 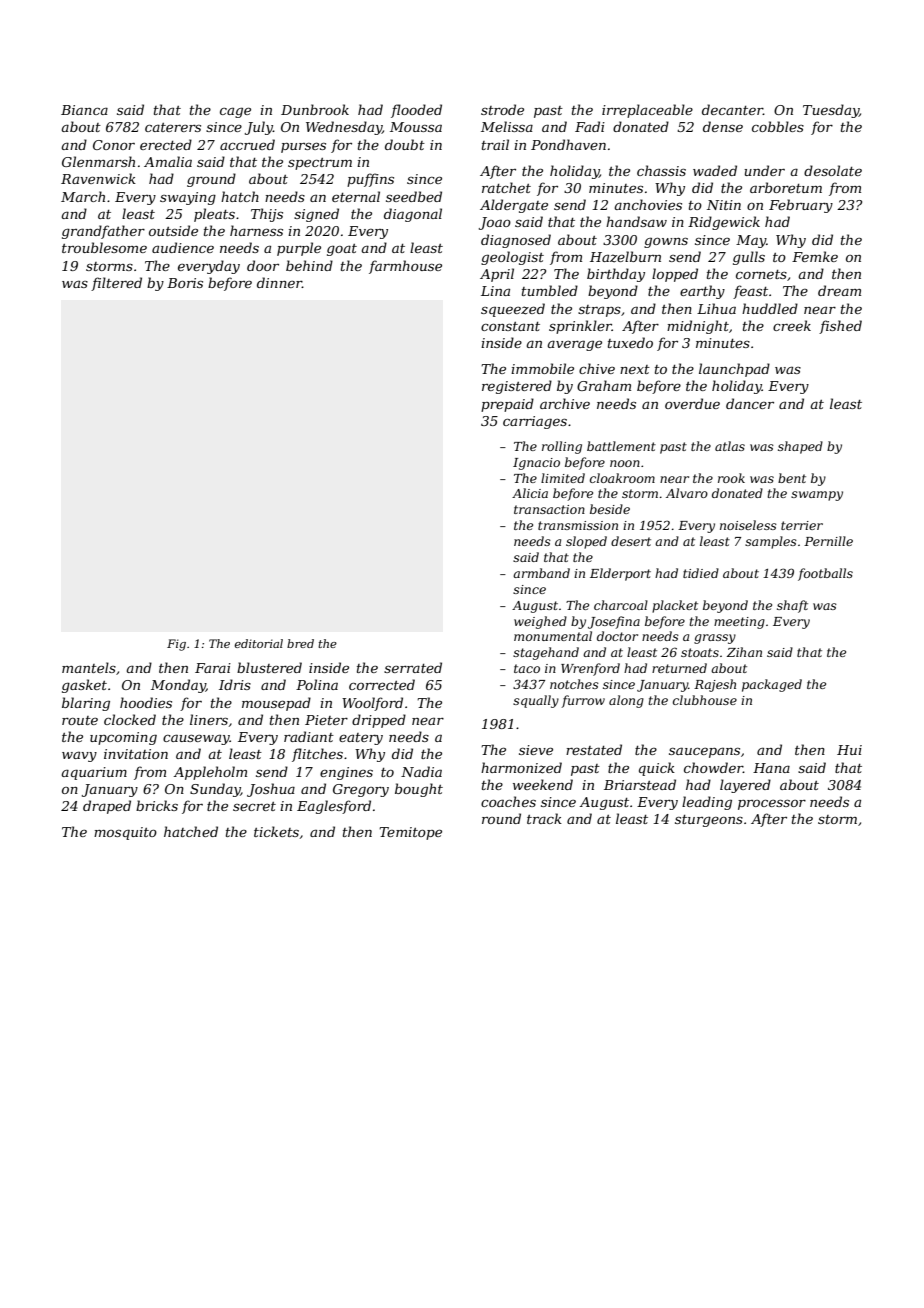 What do you see at coordinates (116, 284) in the screenshot?
I see `filtered` at bounding box center [116, 284].
